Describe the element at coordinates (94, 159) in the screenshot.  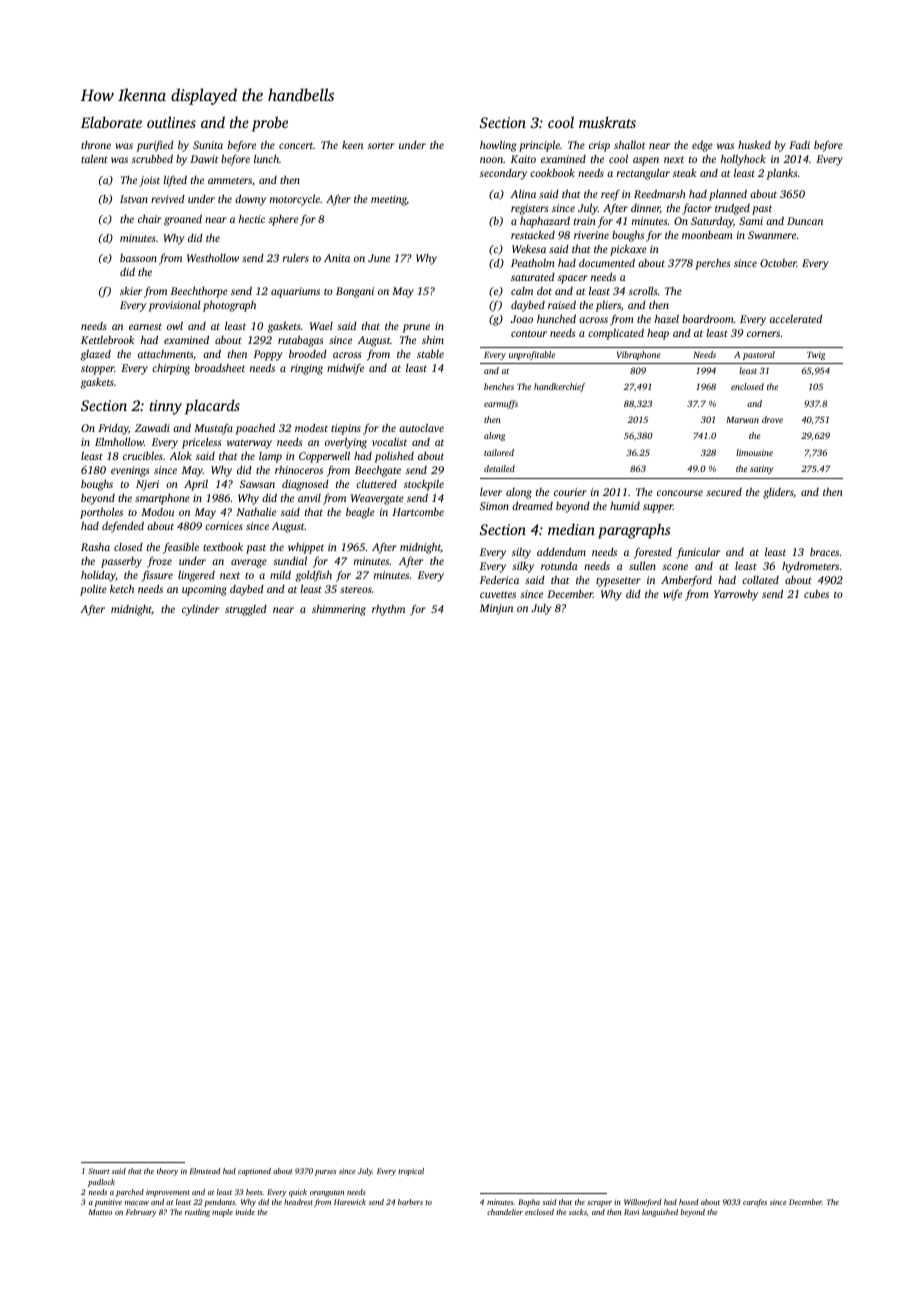
I see `talent` at that location.
